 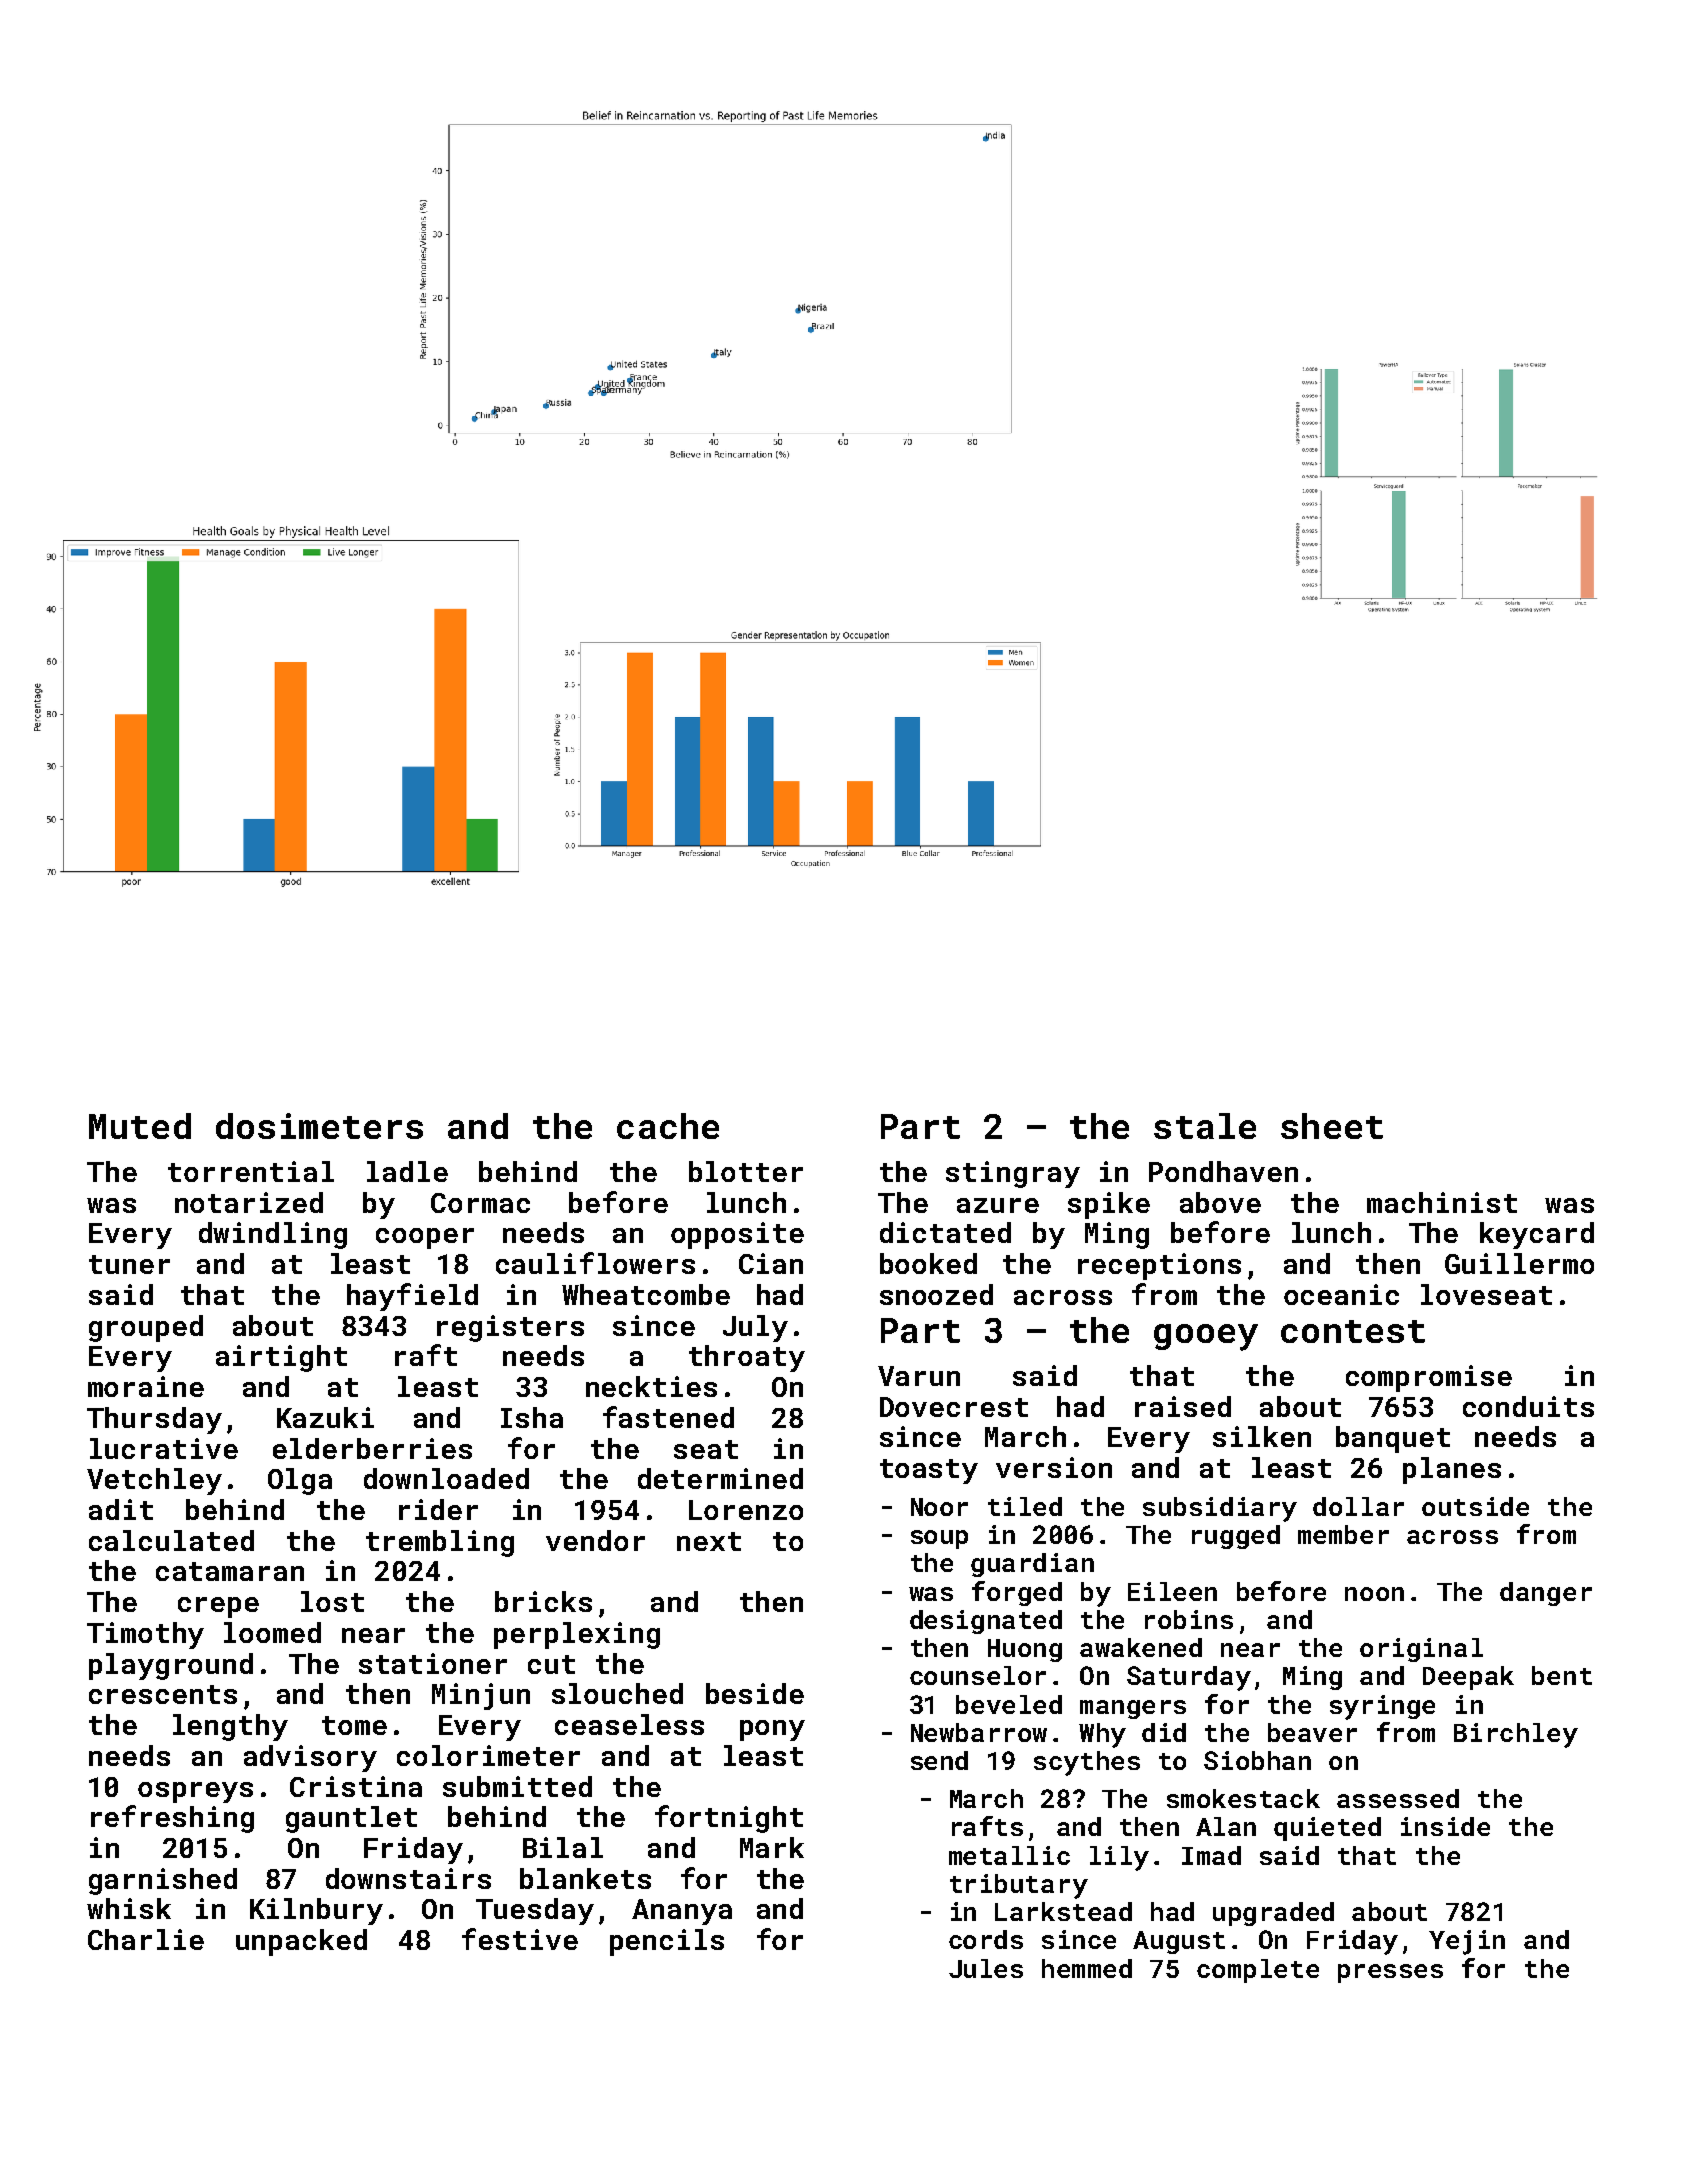 What do you see at coordinates (1445, 1826) in the screenshot?
I see `inside` at bounding box center [1445, 1826].
